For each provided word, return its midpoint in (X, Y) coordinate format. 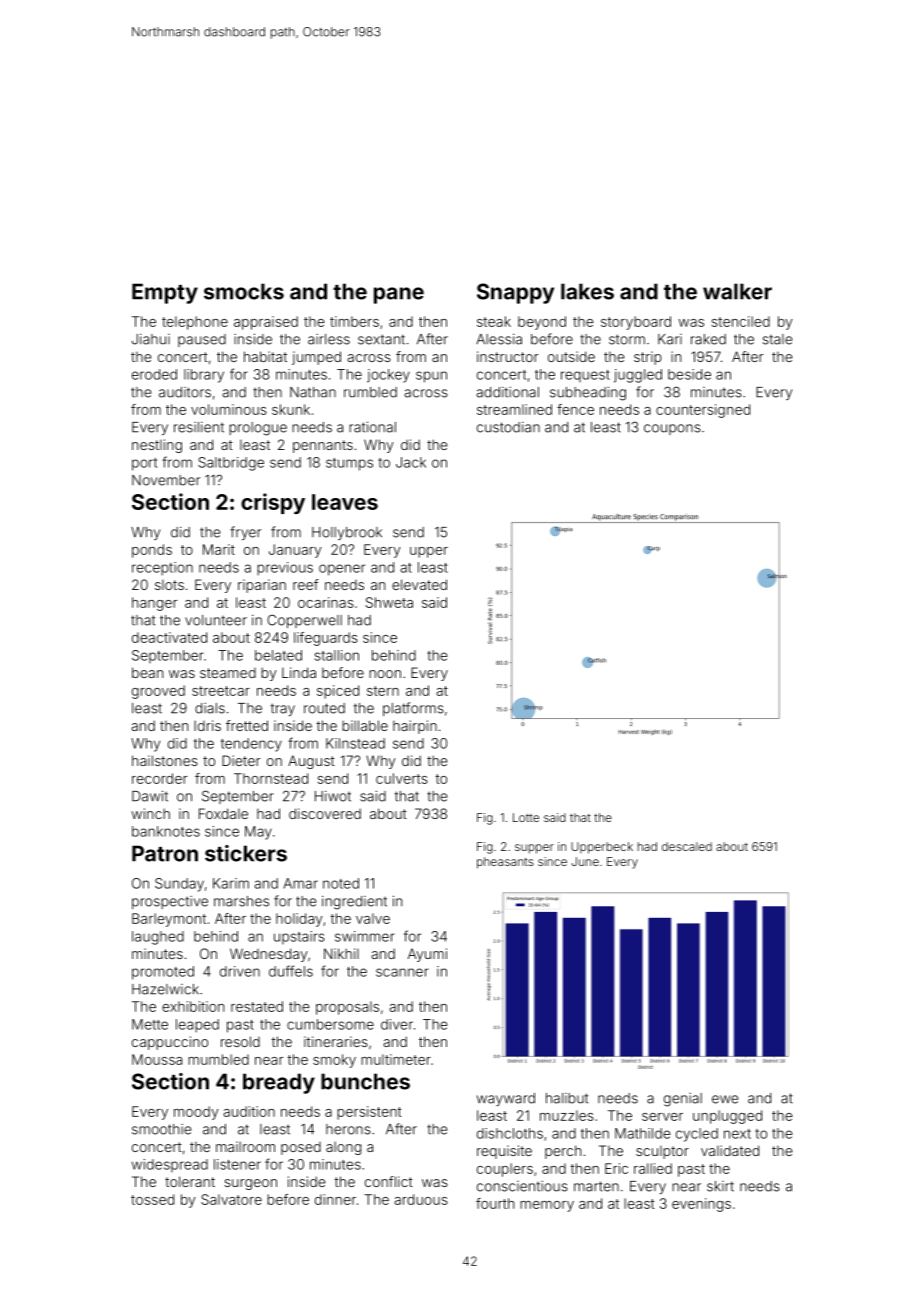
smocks (244, 291)
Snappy (515, 293)
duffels (291, 971)
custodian (508, 427)
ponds (152, 551)
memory (547, 1206)
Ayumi (427, 955)
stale (777, 339)
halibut (567, 1098)
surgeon (250, 1184)
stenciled (741, 321)
